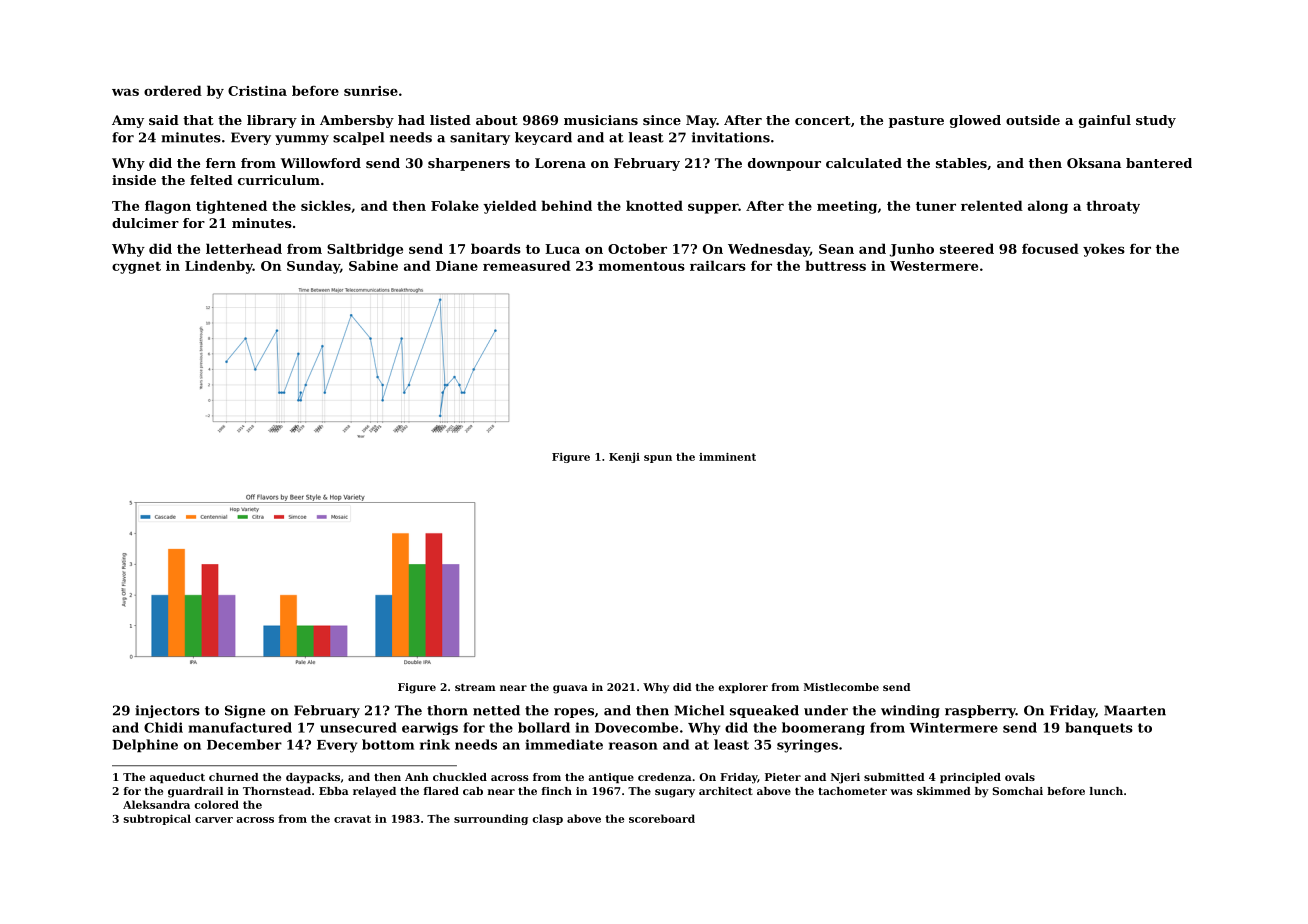  I want to click on surrounding, so click(491, 819).
